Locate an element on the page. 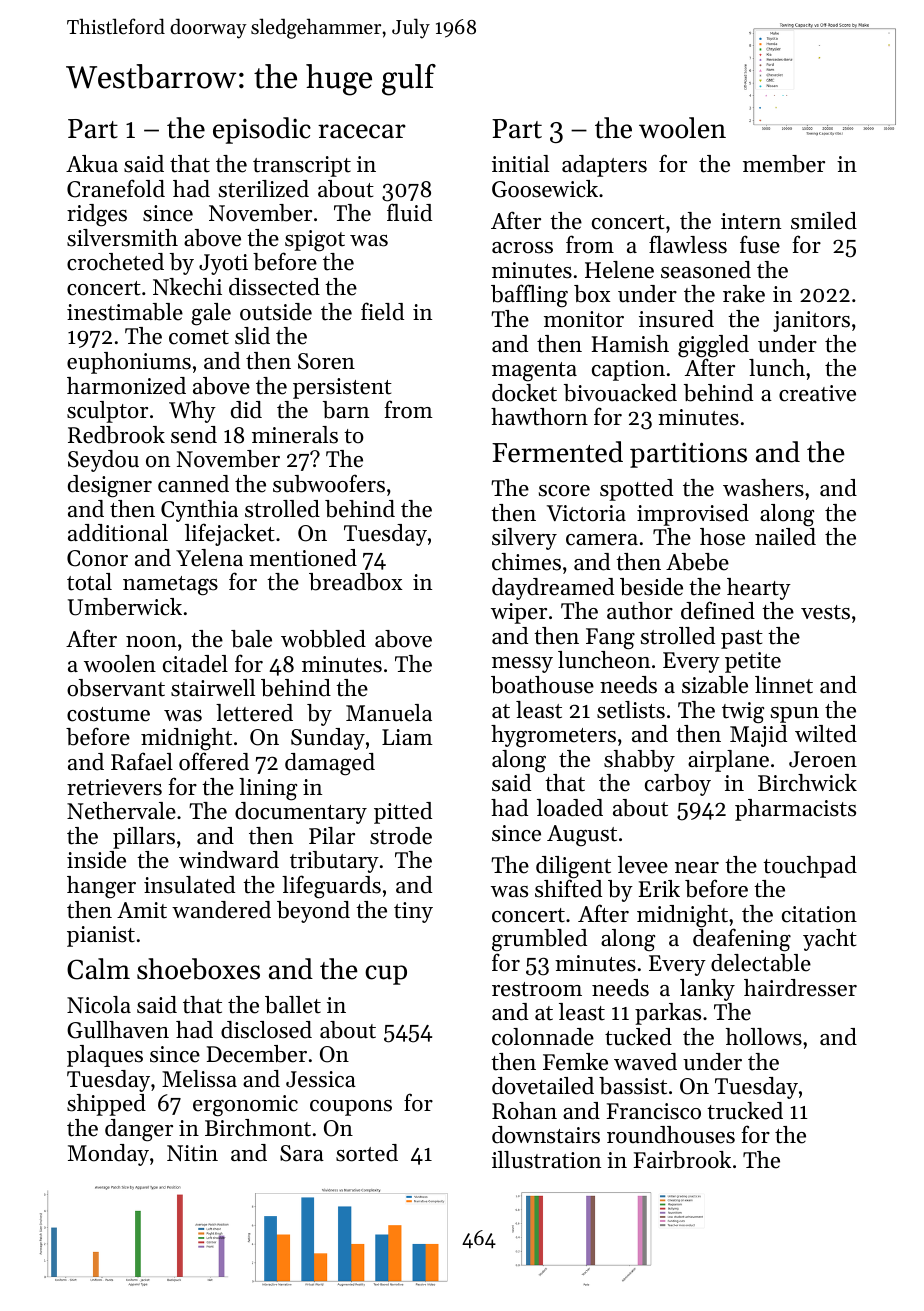  episodic is located at coordinates (262, 130).
